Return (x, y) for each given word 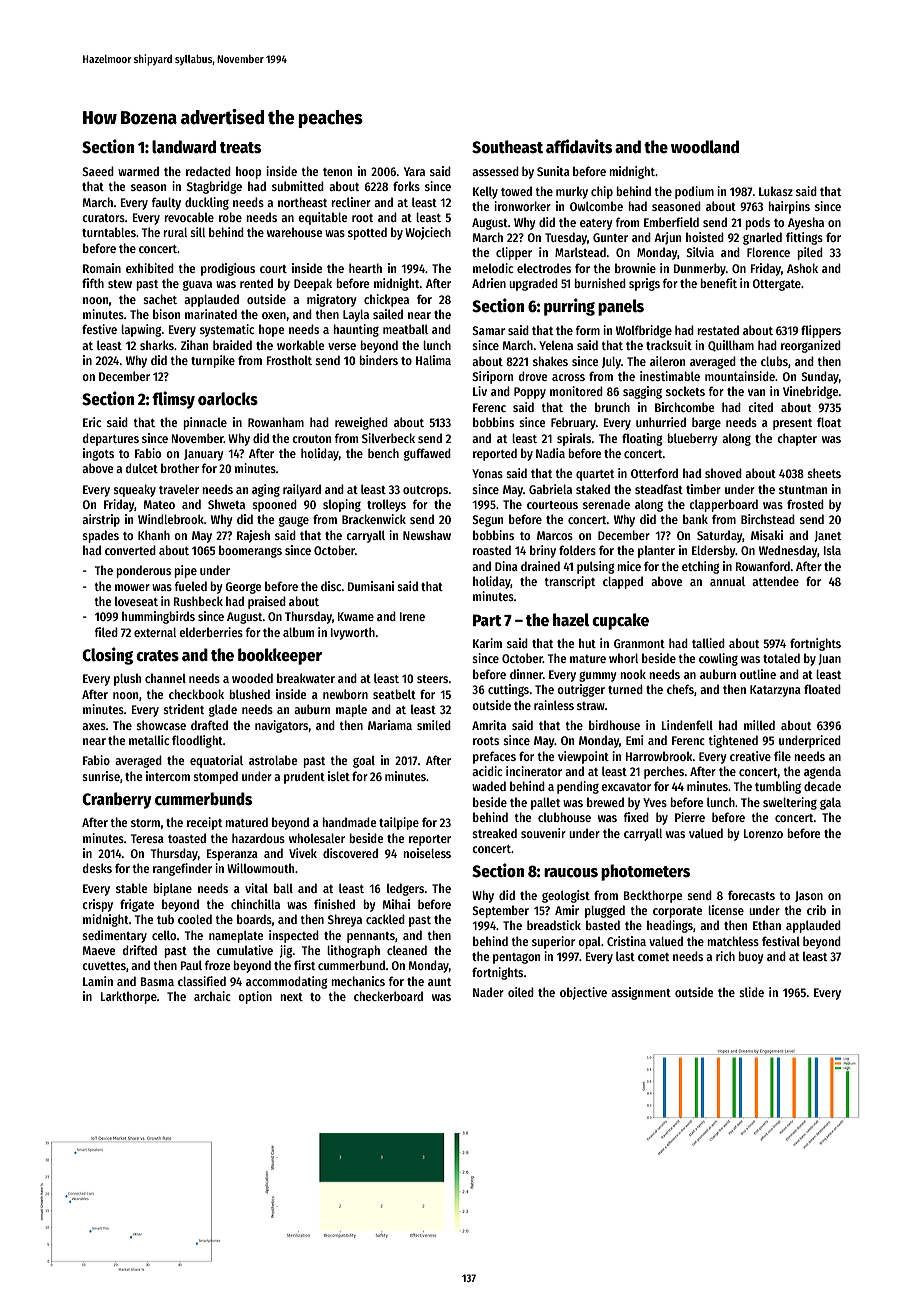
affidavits (579, 146)
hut (587, 643)
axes (94, 726)
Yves (655, 802)
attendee (775, 581)
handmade (349, 822)
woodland (705, 147)
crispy (97, 905)
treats (240, 148)
